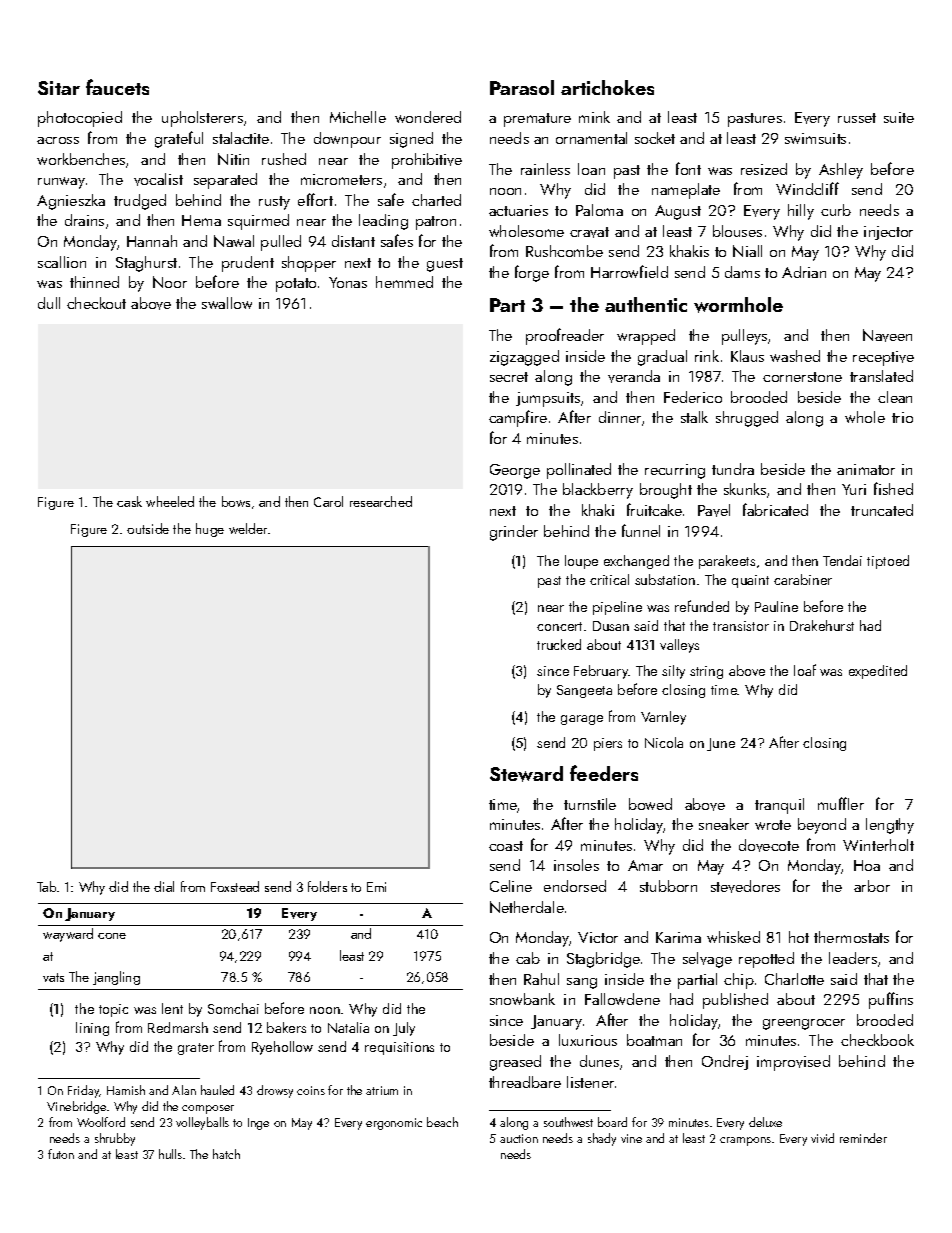  Describe the element at coordinates (235, 886) in the image. I see `Foxstead` at that location.
